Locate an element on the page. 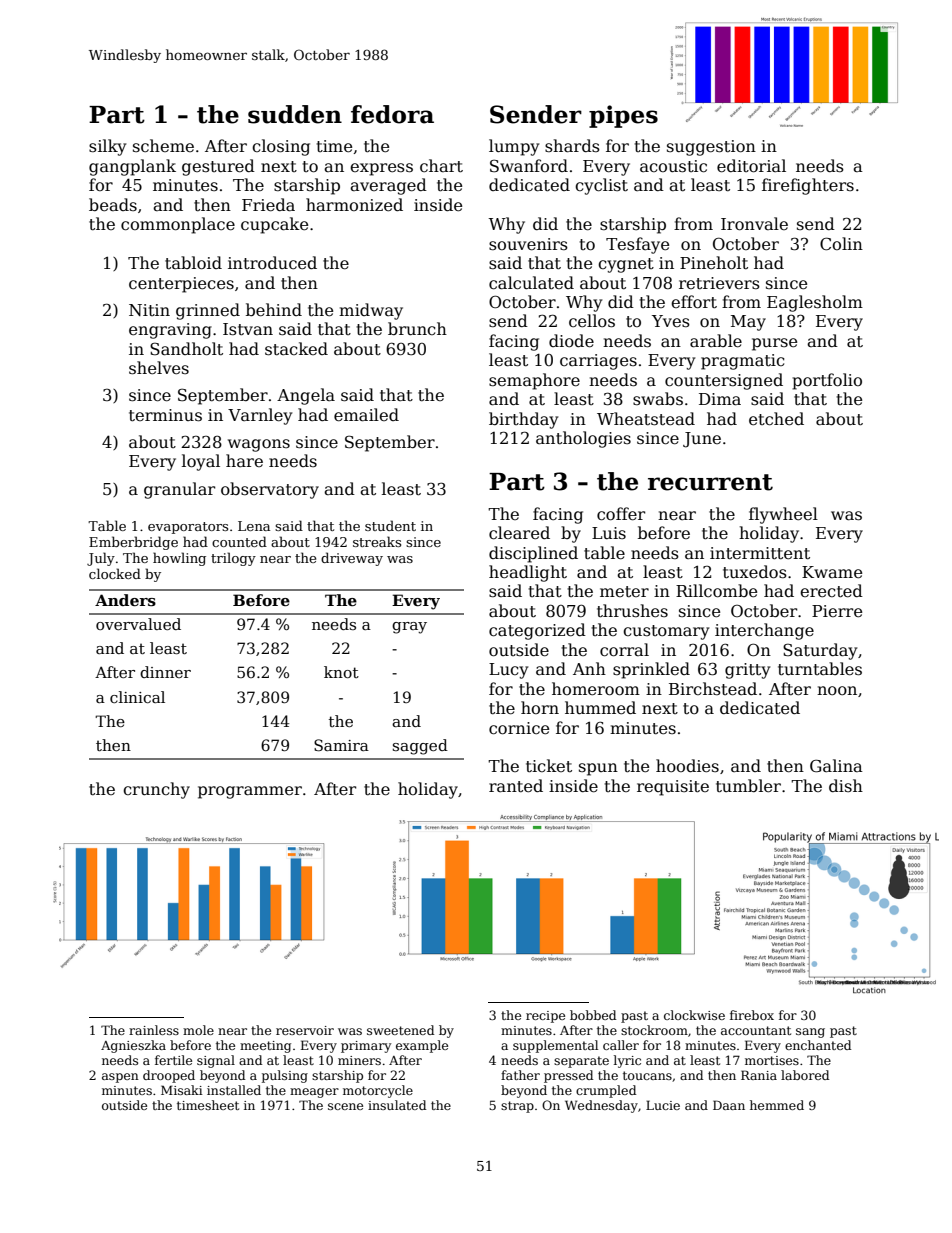 The height and width of the image is (1233, 952). clinical is located at coordinates (137, 697).
